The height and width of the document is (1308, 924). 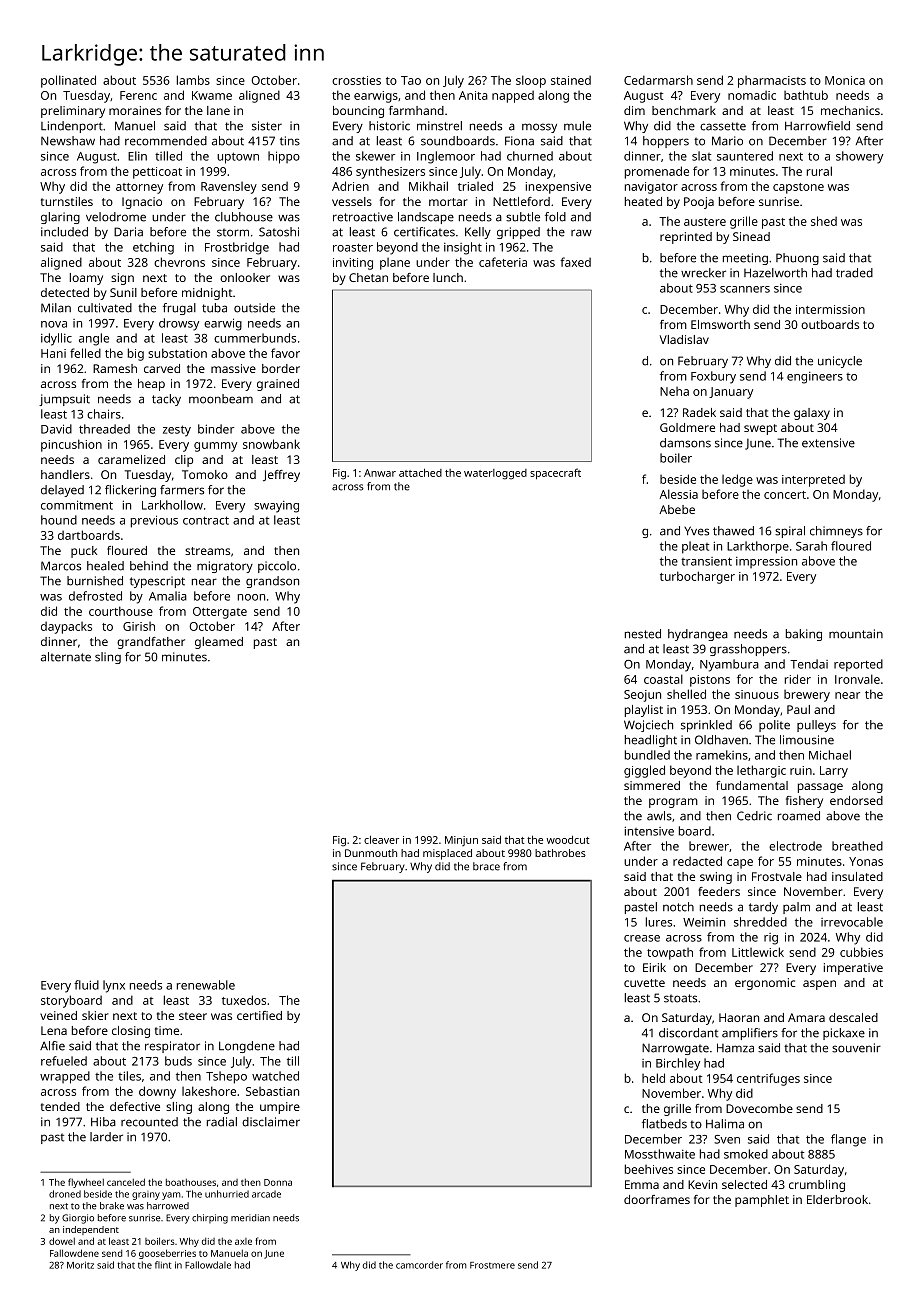 I want to click on sprinkled, so click(x=706, y=726).
